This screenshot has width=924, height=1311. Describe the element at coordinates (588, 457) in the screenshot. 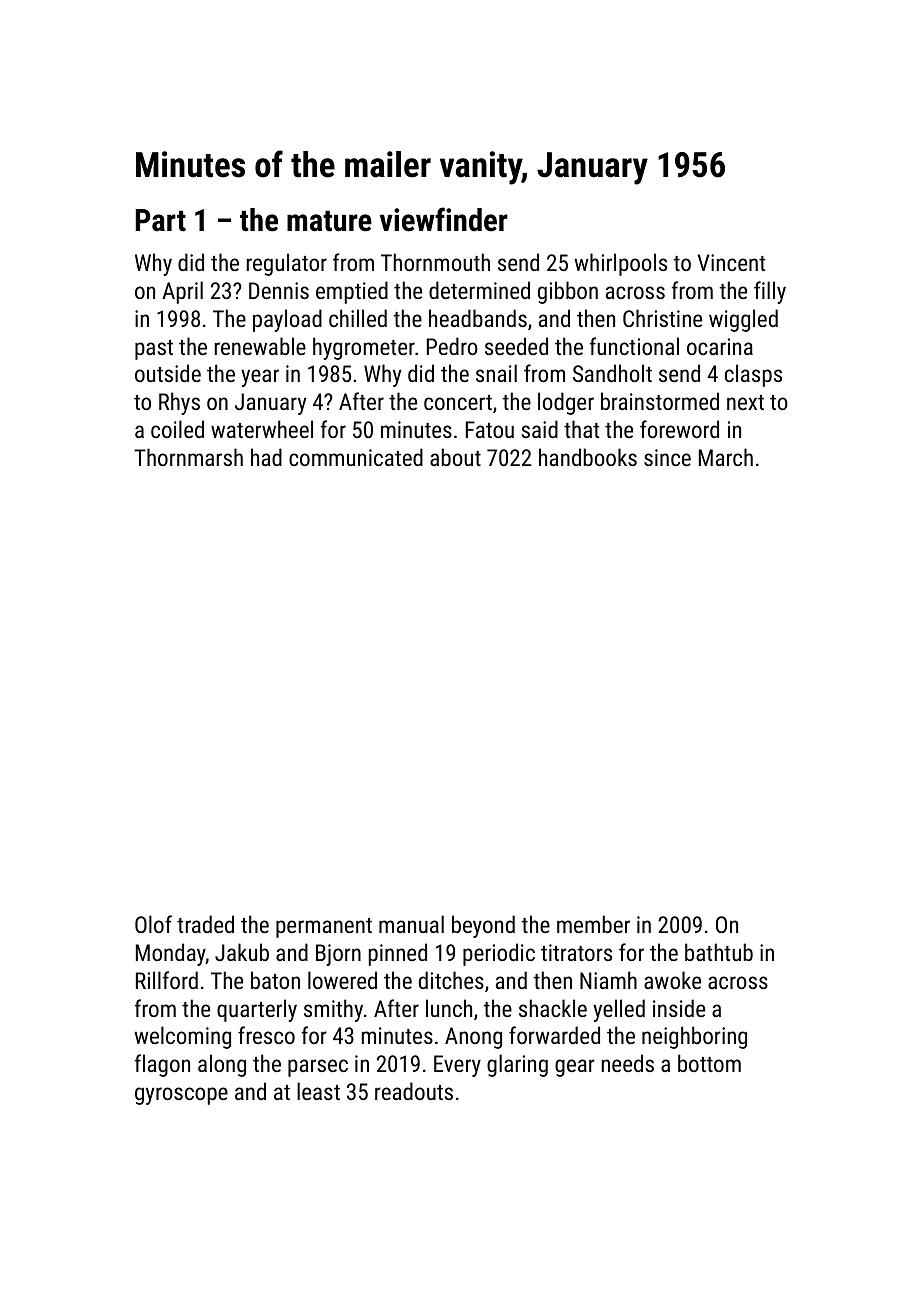

I see `handbooks` at that location.
